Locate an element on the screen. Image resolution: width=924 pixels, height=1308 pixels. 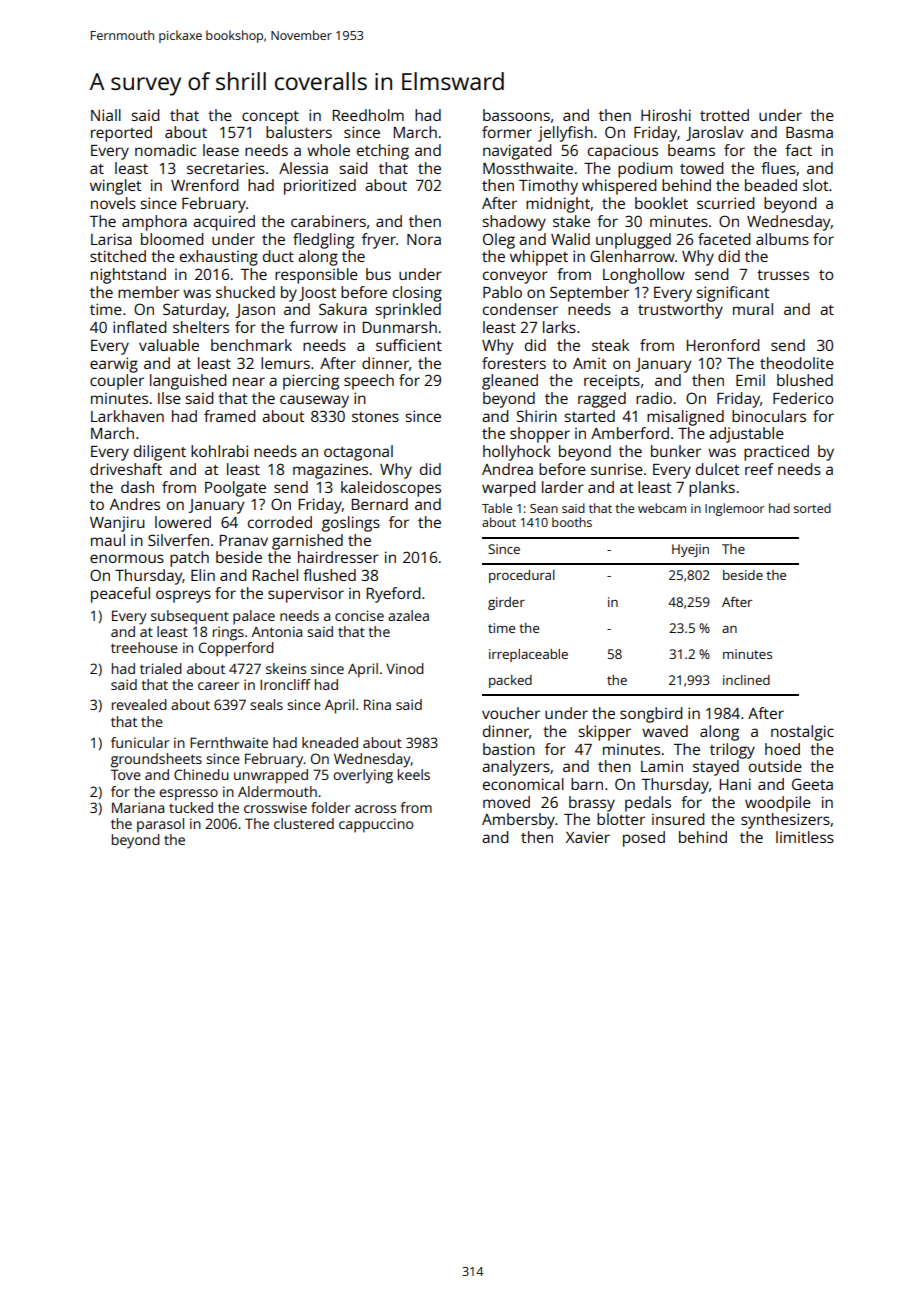
trotted is located at coordinates (724, 115).
